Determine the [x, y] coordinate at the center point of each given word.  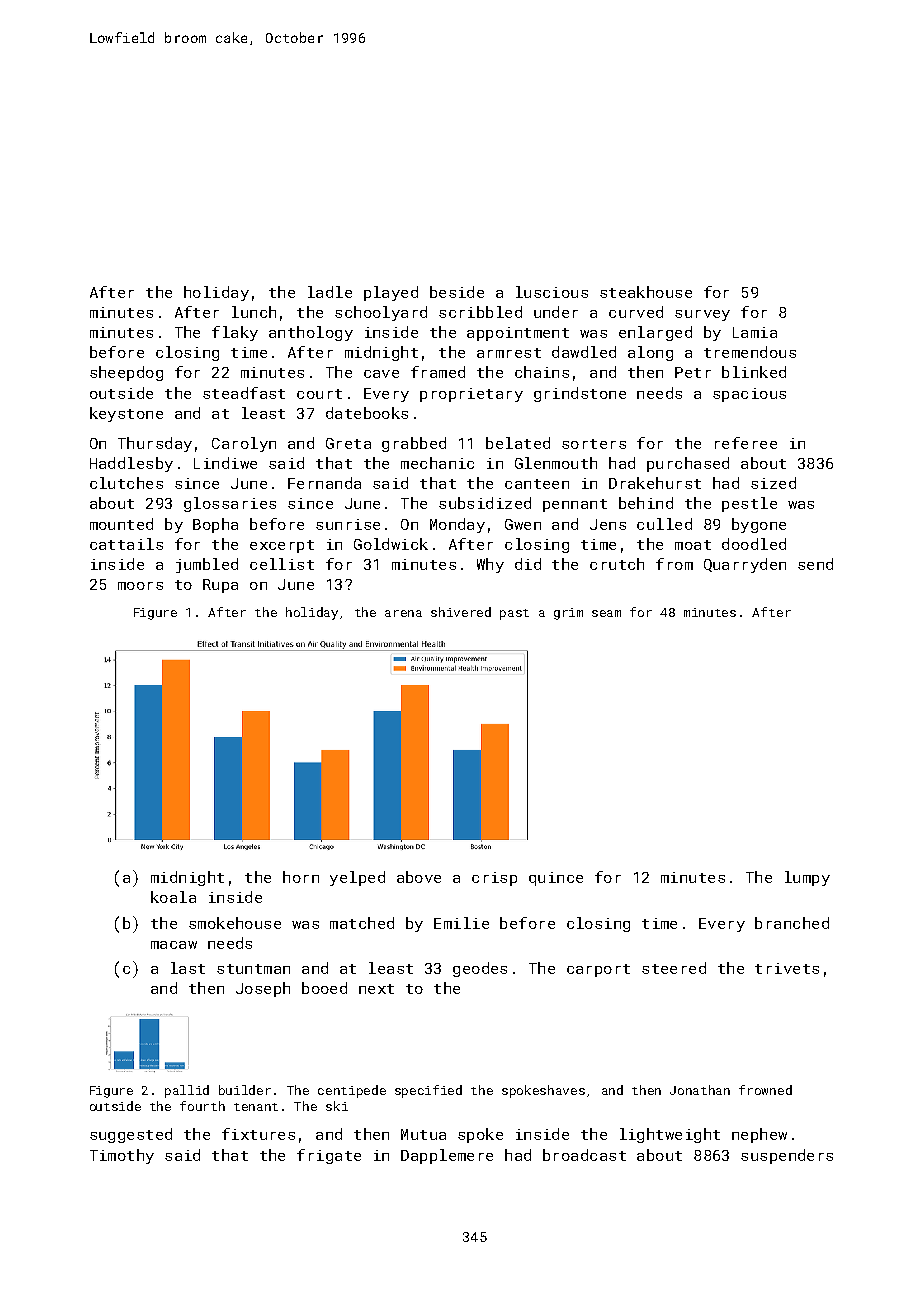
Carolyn [244, 444]
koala [173, 897]
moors [140, 586]
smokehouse [235, 923]
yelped [357, 878]
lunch [254, 312]
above [419, 877]
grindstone [580, 394]
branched [792, 923]
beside [457, 292]
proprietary [471, 395]
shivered [461, 612]
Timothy [122, 1156]
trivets [787, 968]
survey [702, 315]
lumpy [807, 878]
